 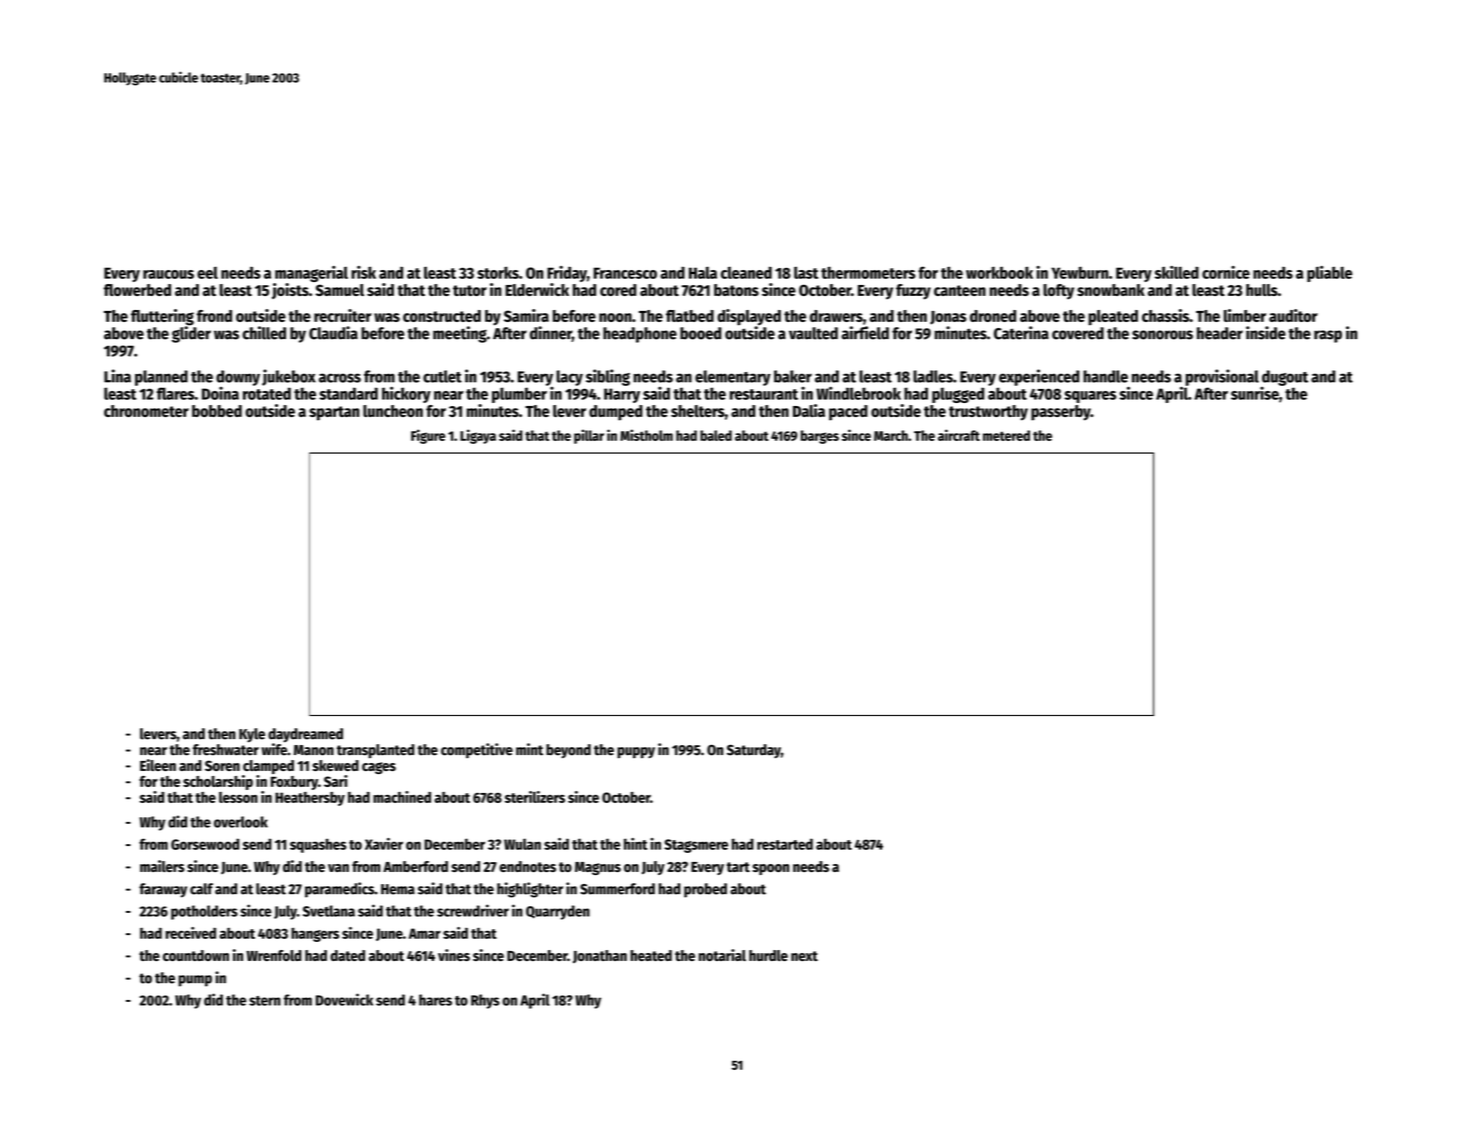 What do you see at coordinates (865, 333) in the screenshot?
I see `airfield` at bounding box center [865, 333].
